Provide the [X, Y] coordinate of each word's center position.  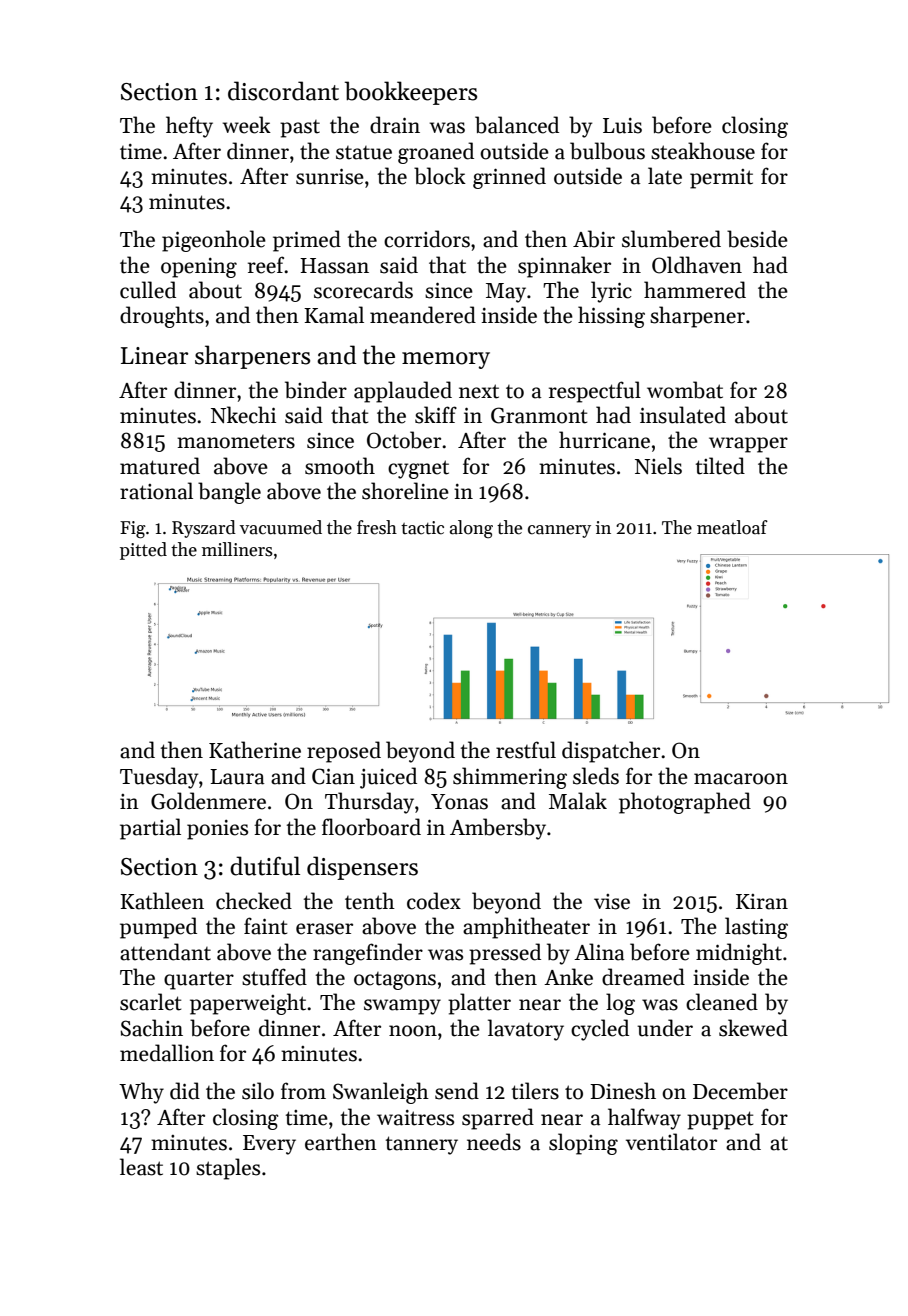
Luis [622, 126]
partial [150, 829]
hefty [189, 127]
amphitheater [526, 928]
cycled [600, 1030]
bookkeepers [411, 93]
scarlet [150, 1002]
